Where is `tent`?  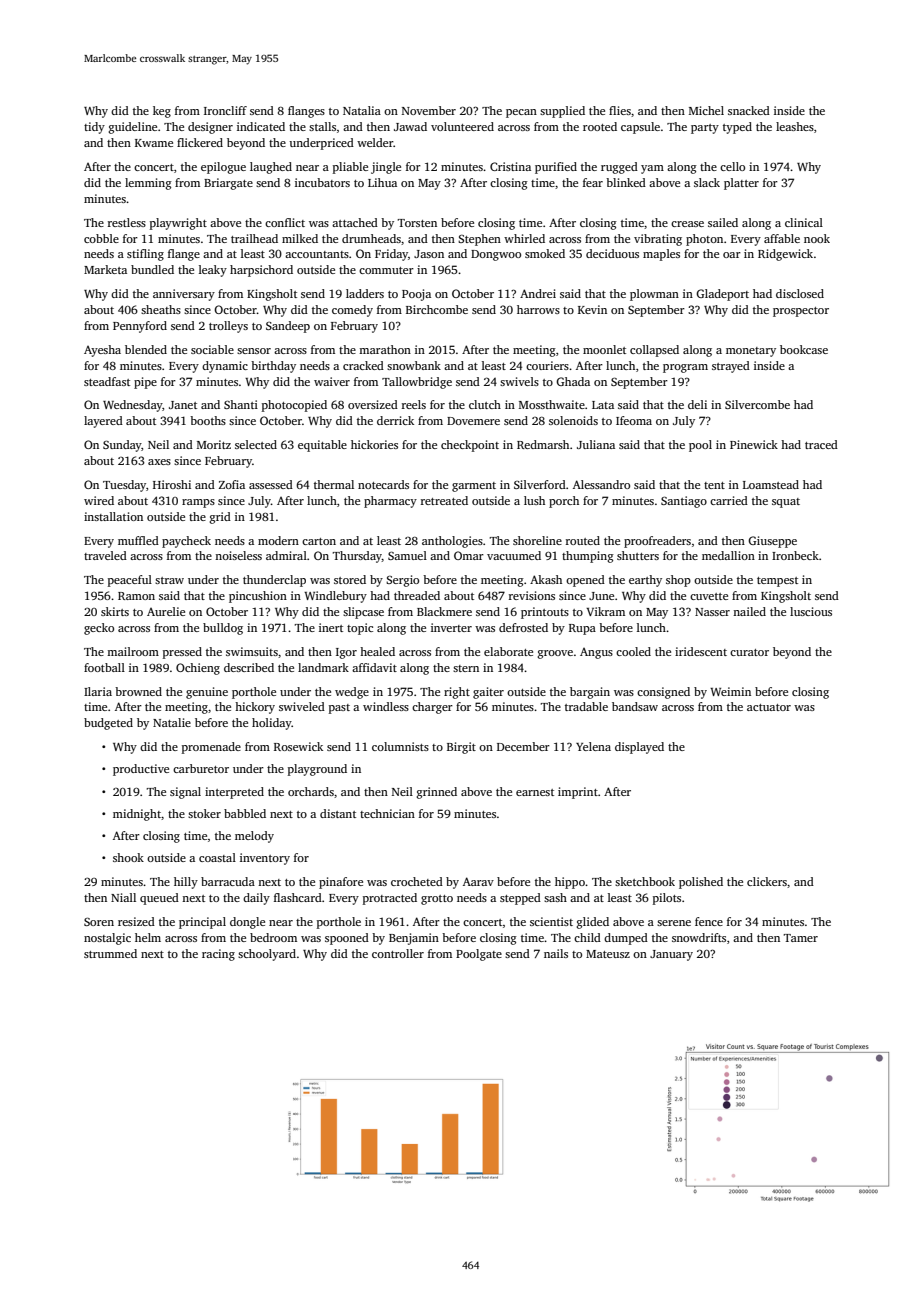
tent is located at coordinates (714, 485).
